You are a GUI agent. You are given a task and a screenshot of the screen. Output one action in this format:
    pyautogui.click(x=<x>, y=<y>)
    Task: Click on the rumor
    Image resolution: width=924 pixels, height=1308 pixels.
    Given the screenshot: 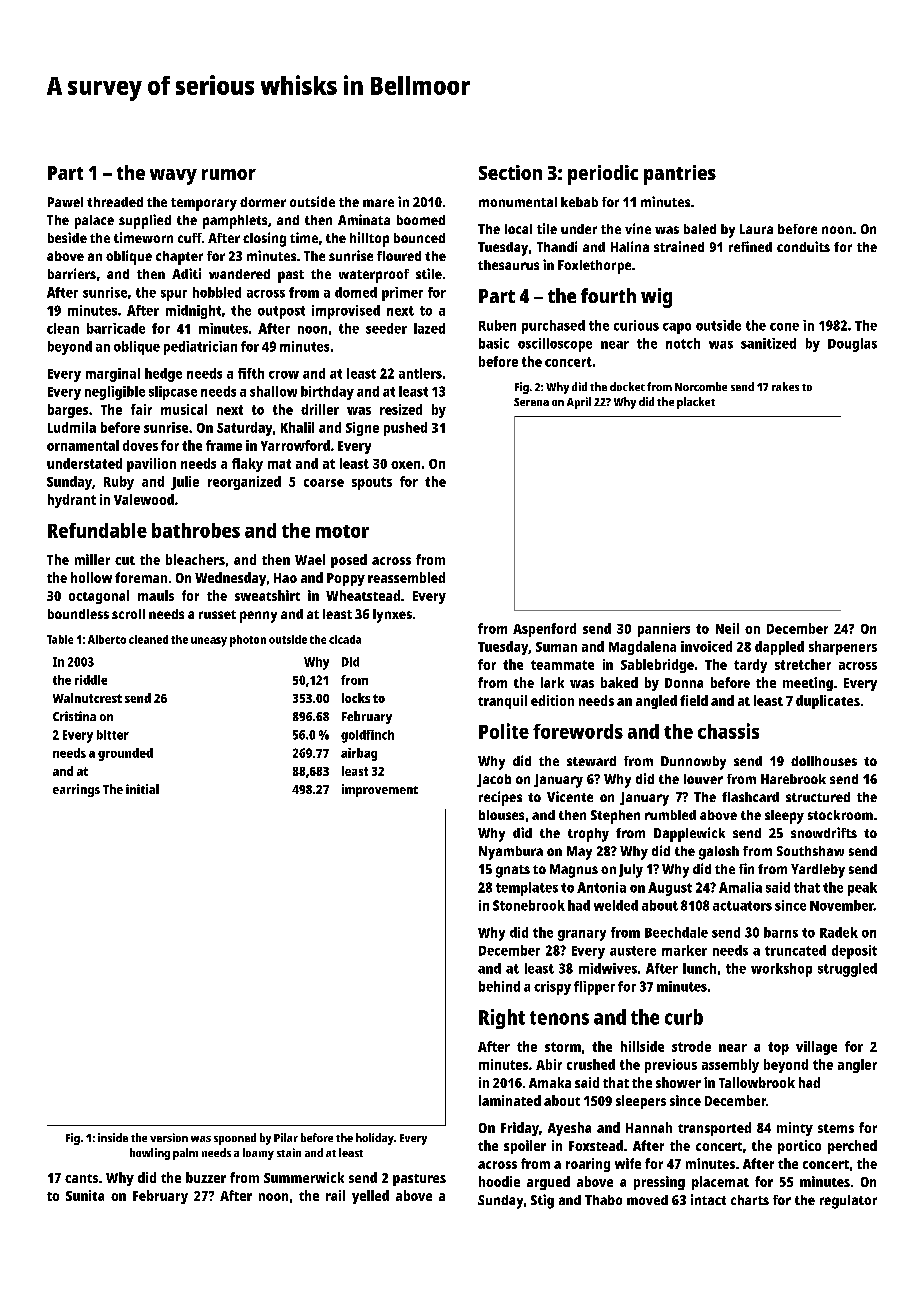 What is the action you would take?
    pyautogui.click(x=229, y=174)
